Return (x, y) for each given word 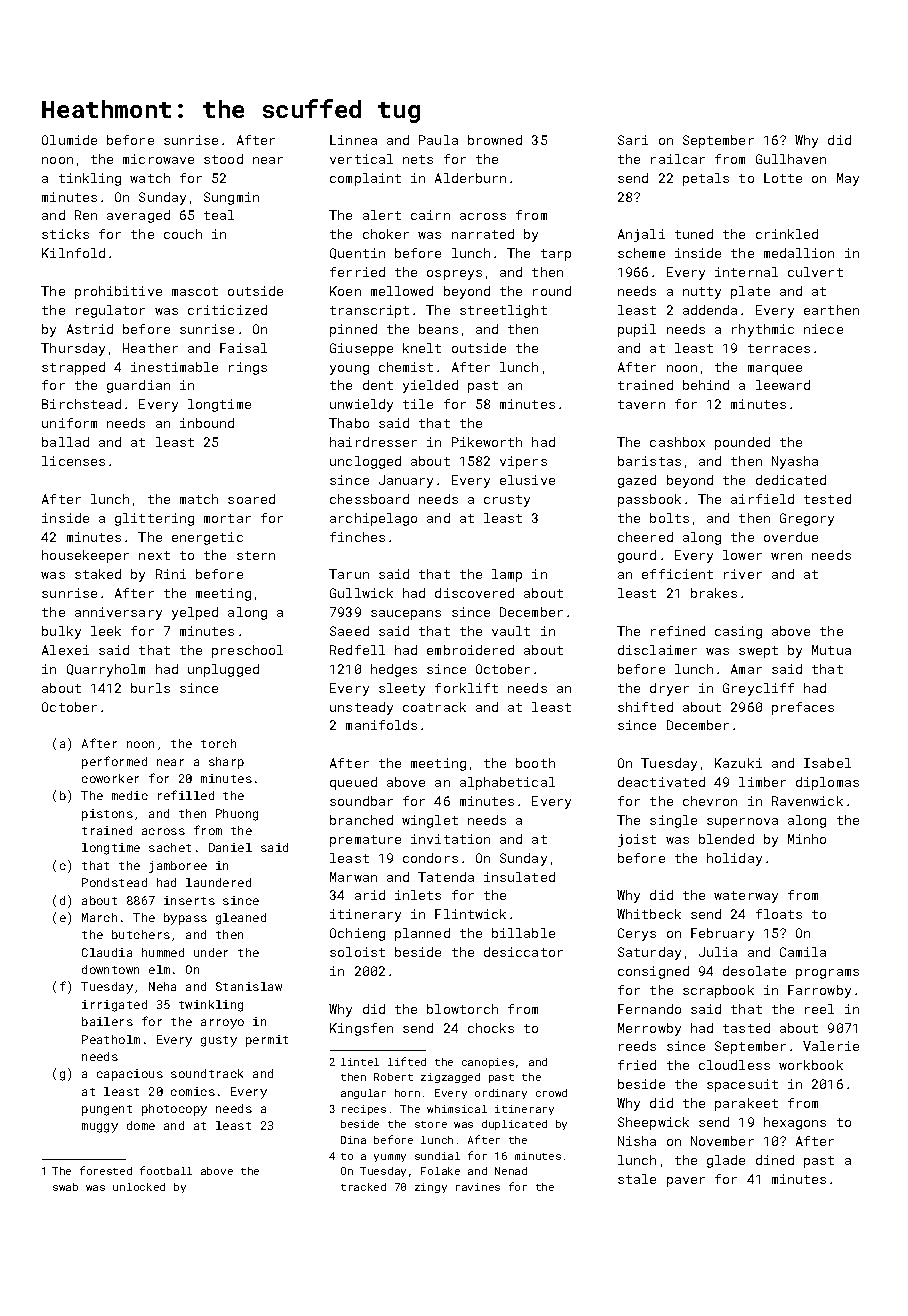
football (166, 1170)
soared (251, 499)
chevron (710, 801)
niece (823, 329)
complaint (365, 179)
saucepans (406, 615)
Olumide (69, 140)
